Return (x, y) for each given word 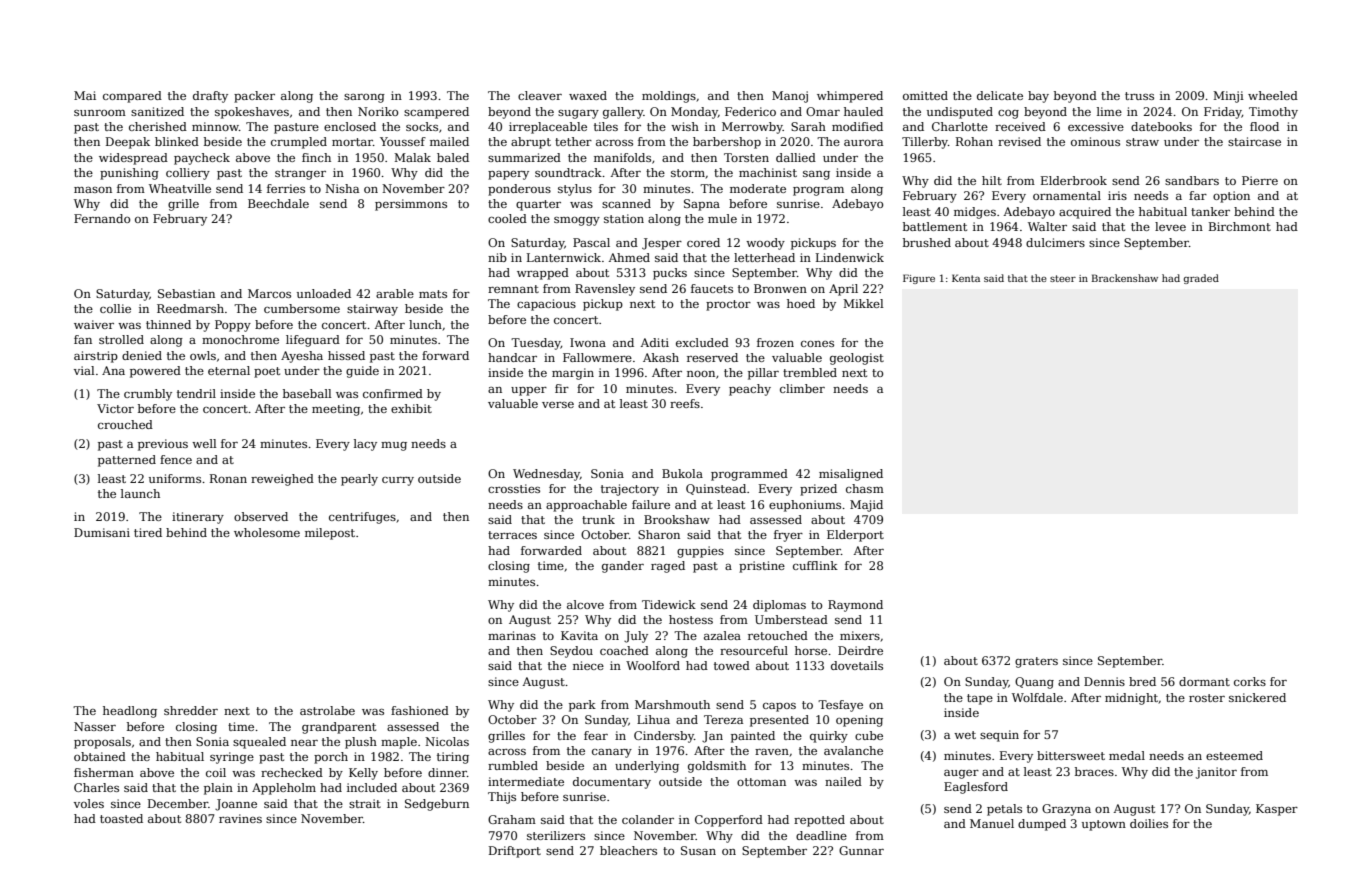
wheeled (1273, 95)
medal (1127, 755)
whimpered (850, 97)
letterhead (764, 257)
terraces (512, 535)
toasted (121, 818)
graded (1201, 279)
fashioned (420, 710)
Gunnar (861, 850)
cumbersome (302, 308)
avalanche (853, 750)
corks (1250, 681)
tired (148, 532)
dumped (1042, 825)
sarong (364, 98)
